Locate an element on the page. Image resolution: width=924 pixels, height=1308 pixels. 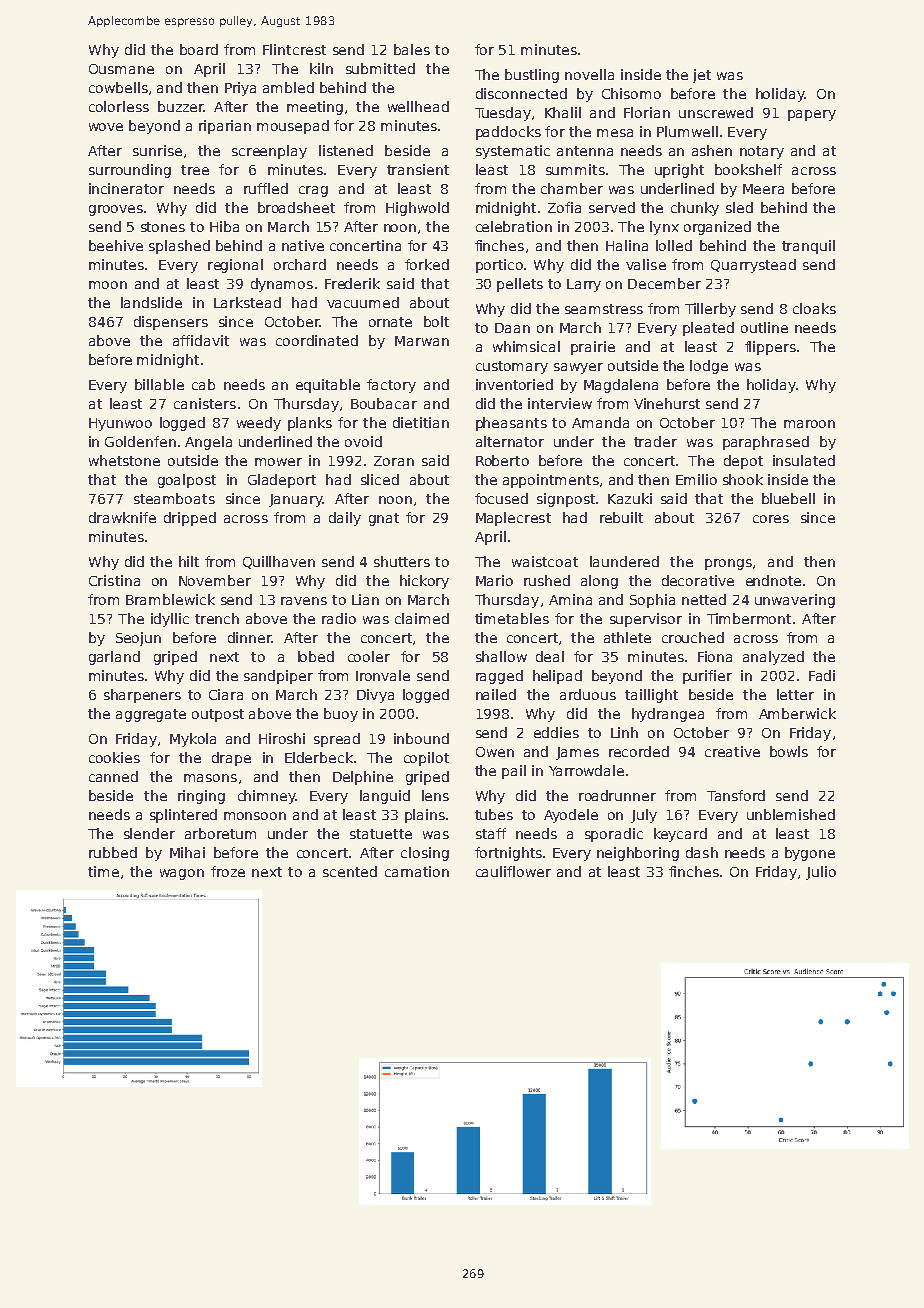
bolt is located at coordinates (436, 321).
